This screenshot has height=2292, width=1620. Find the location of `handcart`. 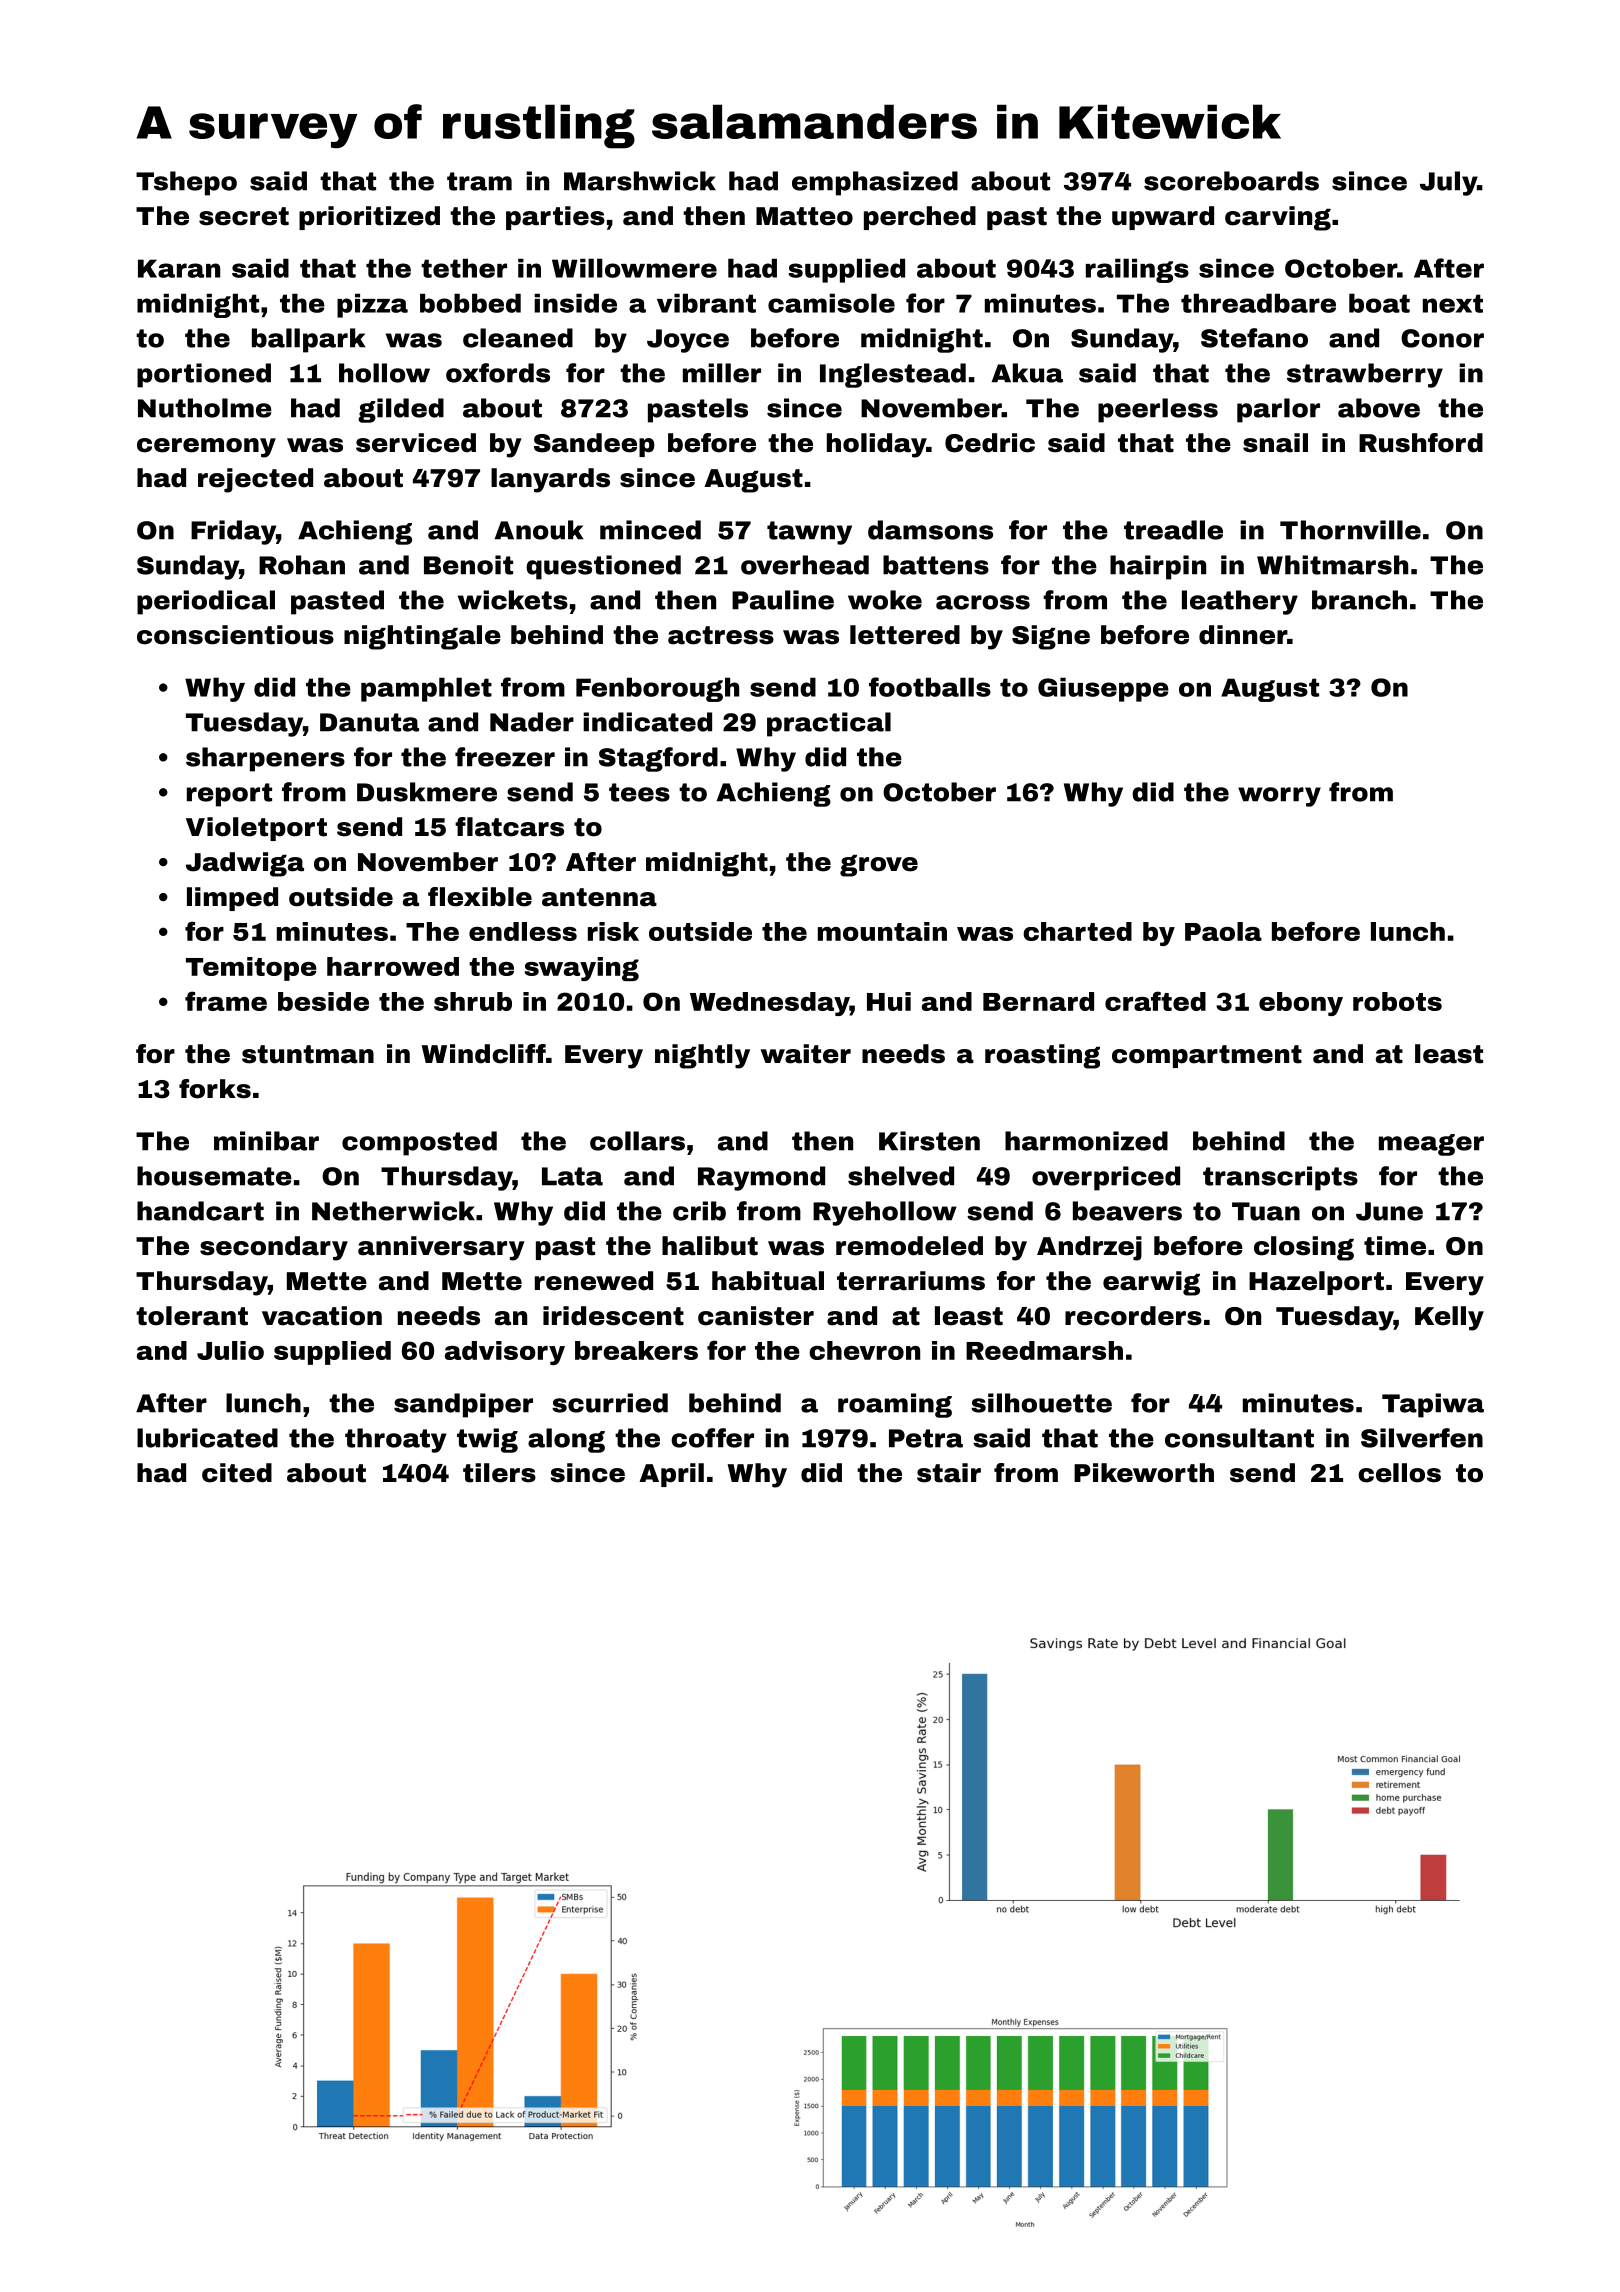

handcart is located at coordinates (200, 1211).
